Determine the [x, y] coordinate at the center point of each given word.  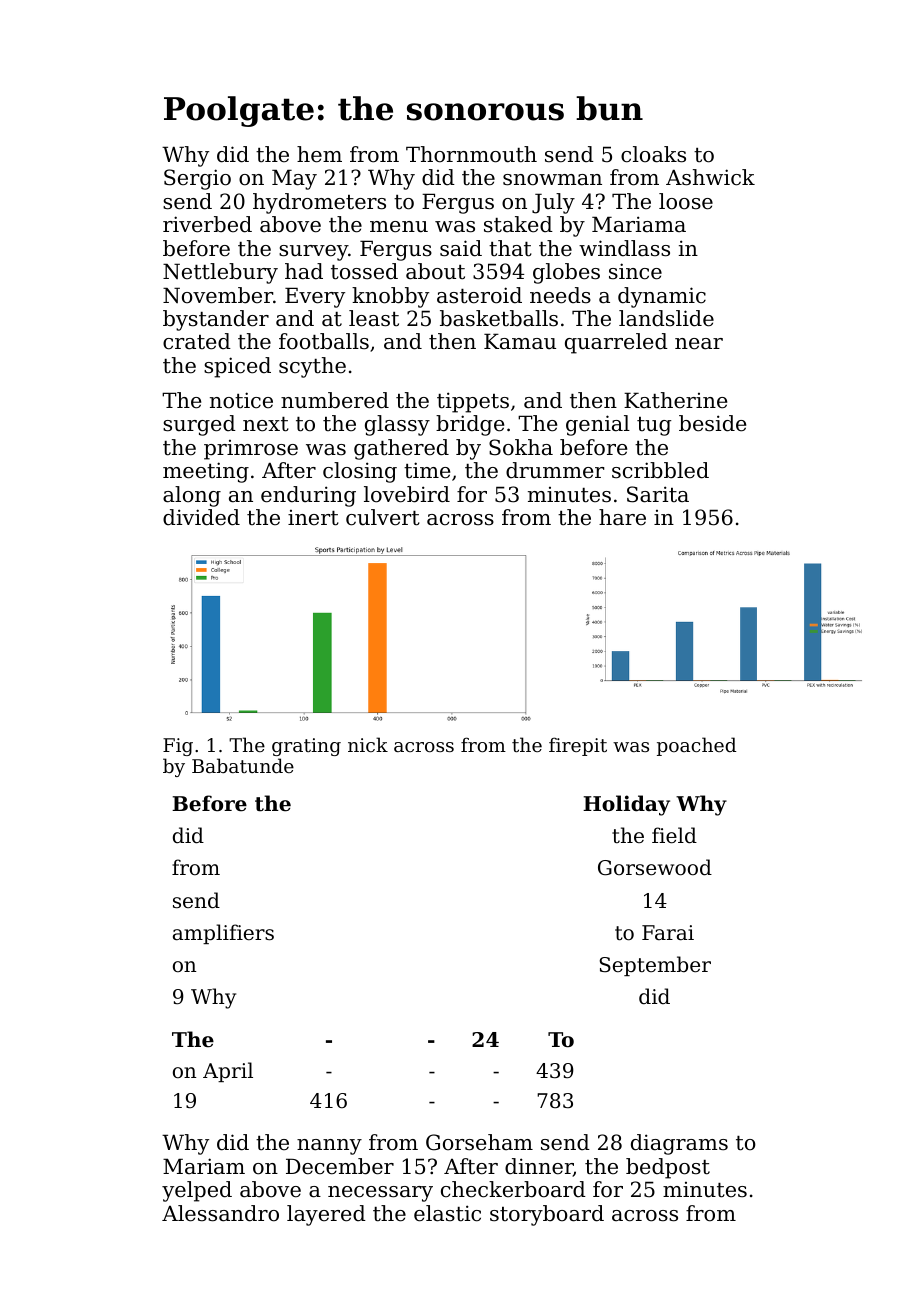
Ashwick [710, 177]
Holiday [626, 805]
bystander [216, 320]
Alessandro [220, 1213]
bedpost [668, 1168]
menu [399, 227]
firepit [578, 746]
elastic [447, 1213]
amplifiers [223, 934]
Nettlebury [220, 273]
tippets [473, 402]
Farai [668, 933]
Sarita [658, 494]
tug [654, 426]
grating [306, 747]
